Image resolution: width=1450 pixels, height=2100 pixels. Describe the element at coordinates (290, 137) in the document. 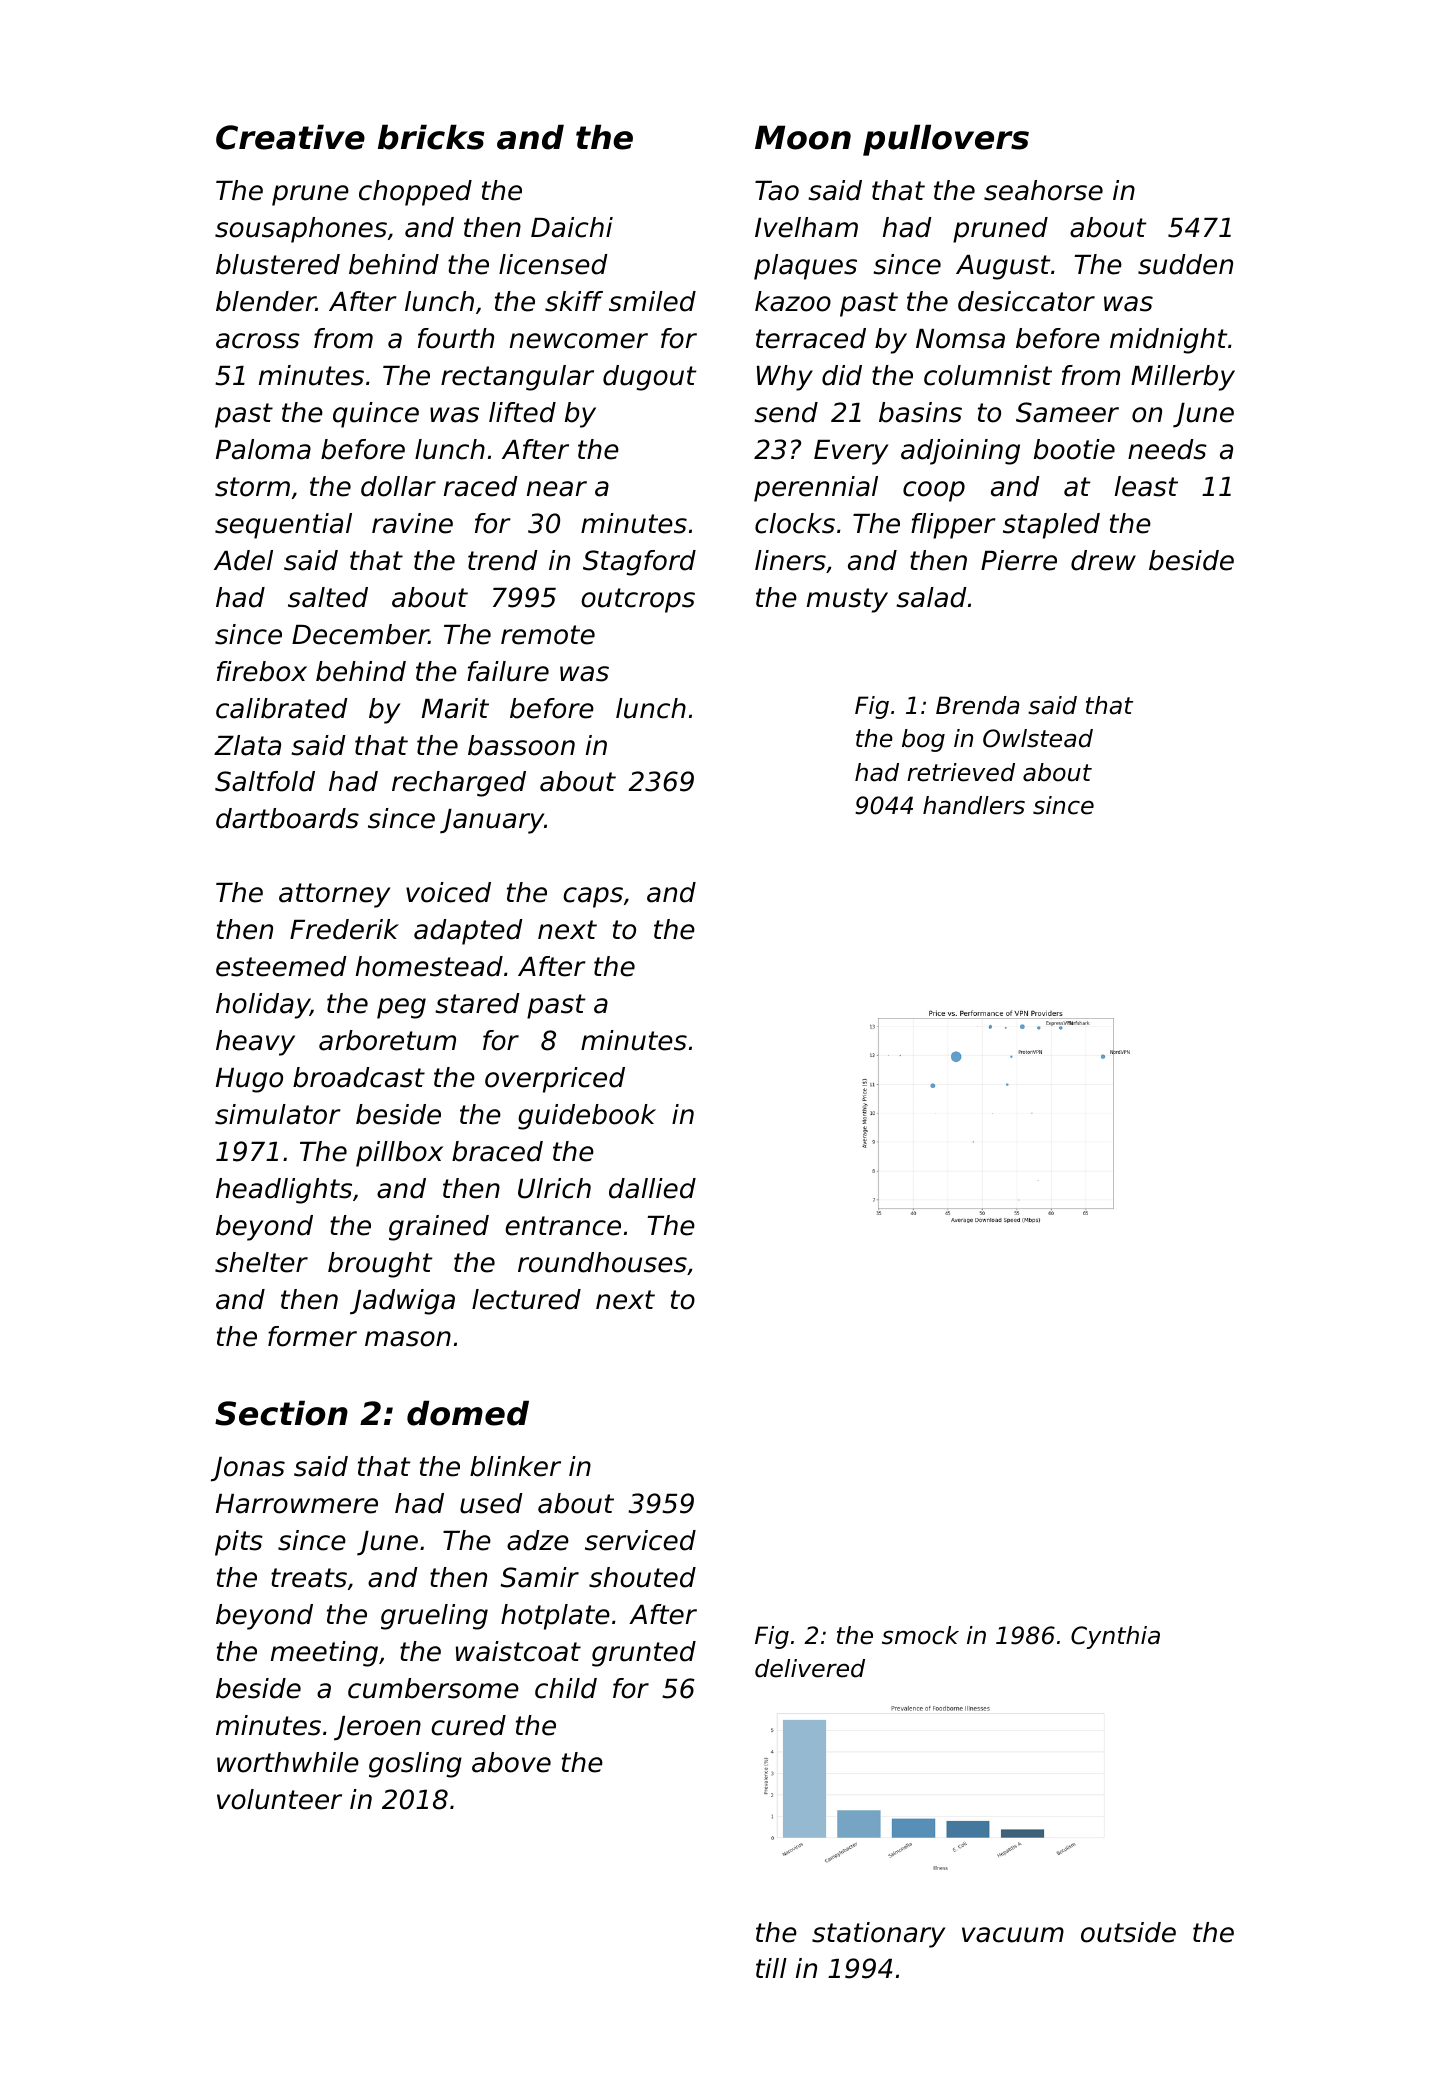

I see `Creative` at that location.
